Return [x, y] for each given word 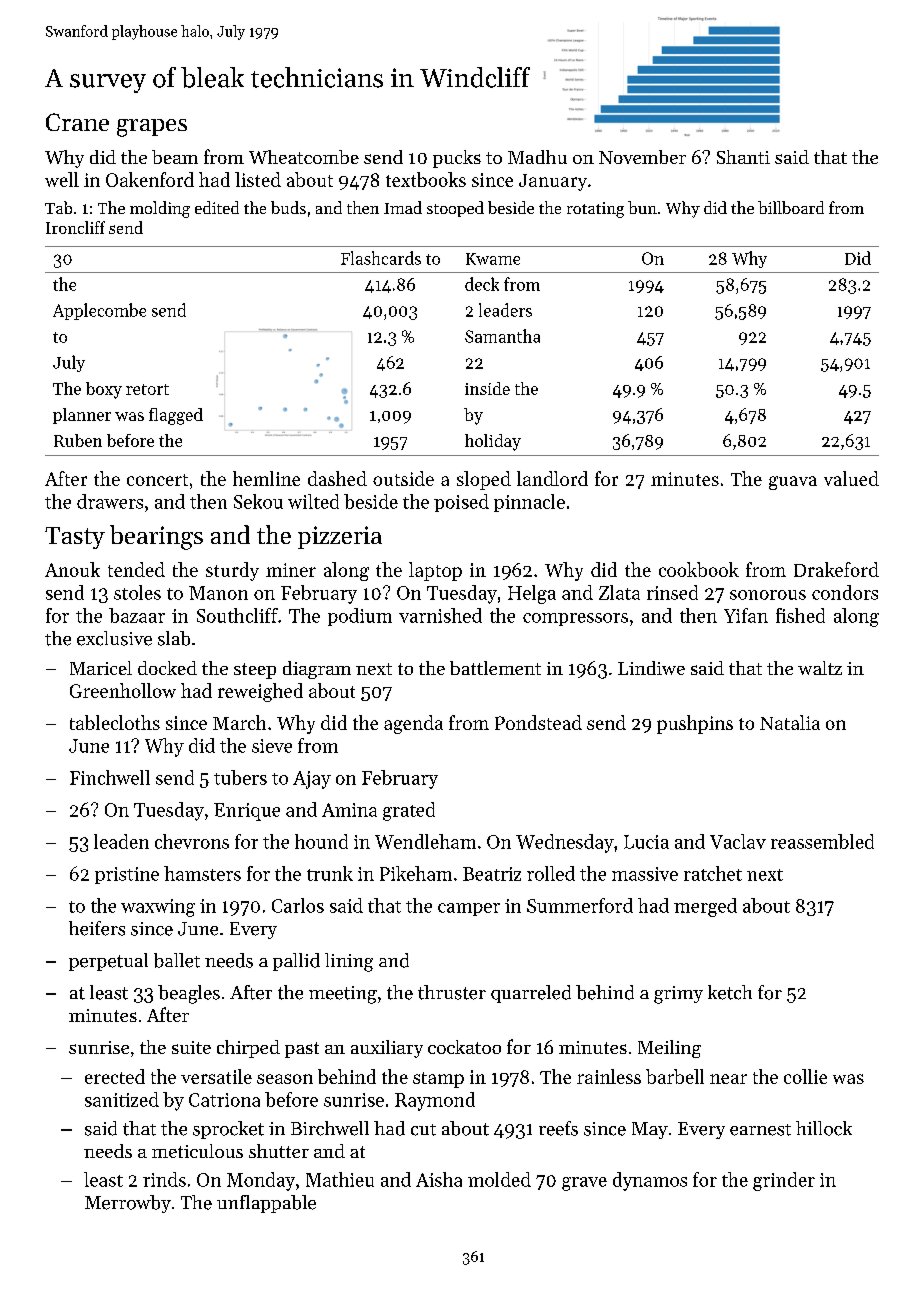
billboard [791, 207]
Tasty [75, 538]
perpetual [108, 962]
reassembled [822, 841]
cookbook [699, 569]
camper [469, 909]
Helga [532, 594]
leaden [121, 841]
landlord [552, 478]
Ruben [78, 440]
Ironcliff [75, 227]
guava [793, 483]
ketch [730, 992]
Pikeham [416, 873]
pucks [457, 159]
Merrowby [128, 1204]
